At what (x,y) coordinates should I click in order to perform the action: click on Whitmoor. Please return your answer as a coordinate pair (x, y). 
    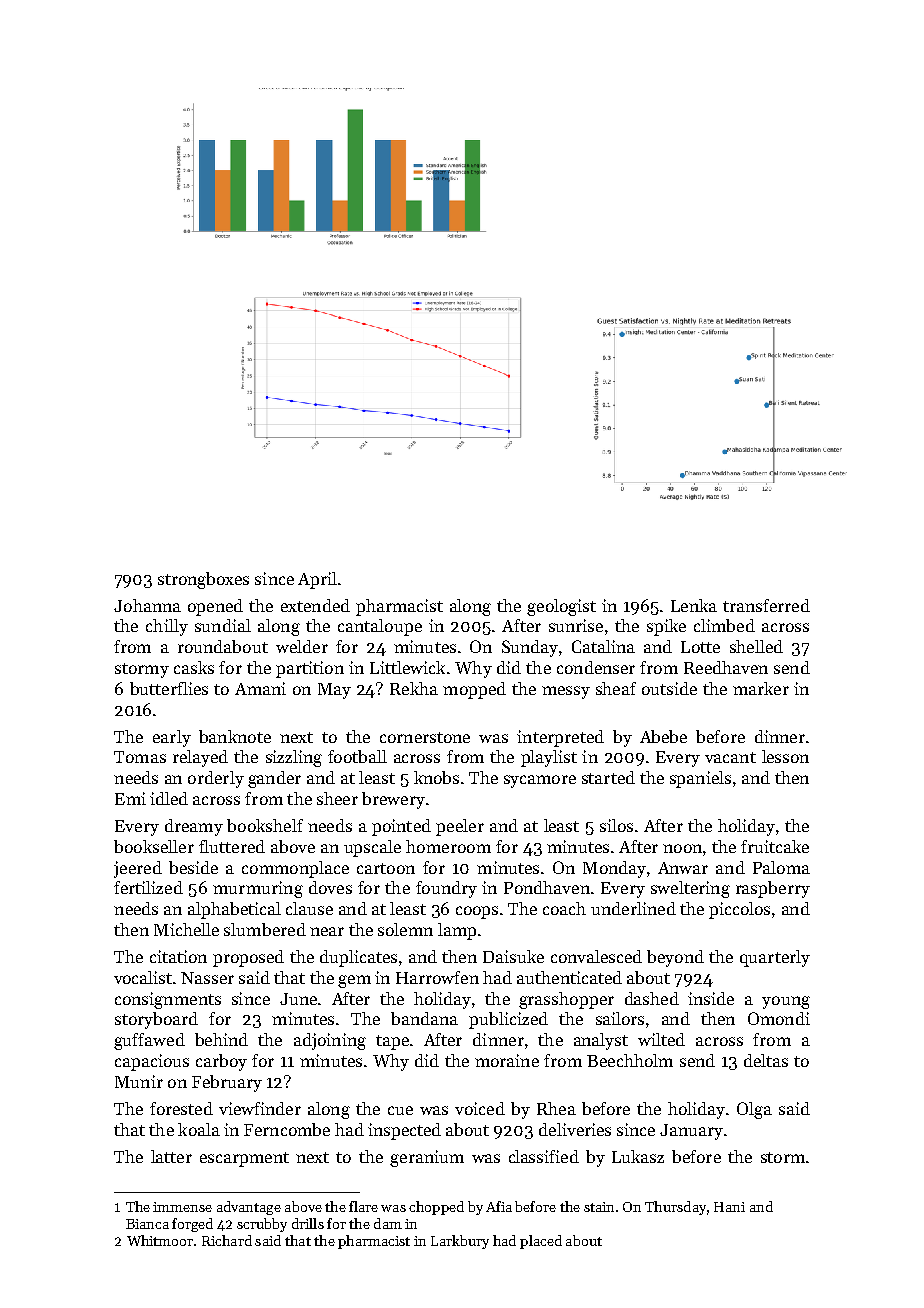
    Looking at the image, I should click on (160, 1240).
